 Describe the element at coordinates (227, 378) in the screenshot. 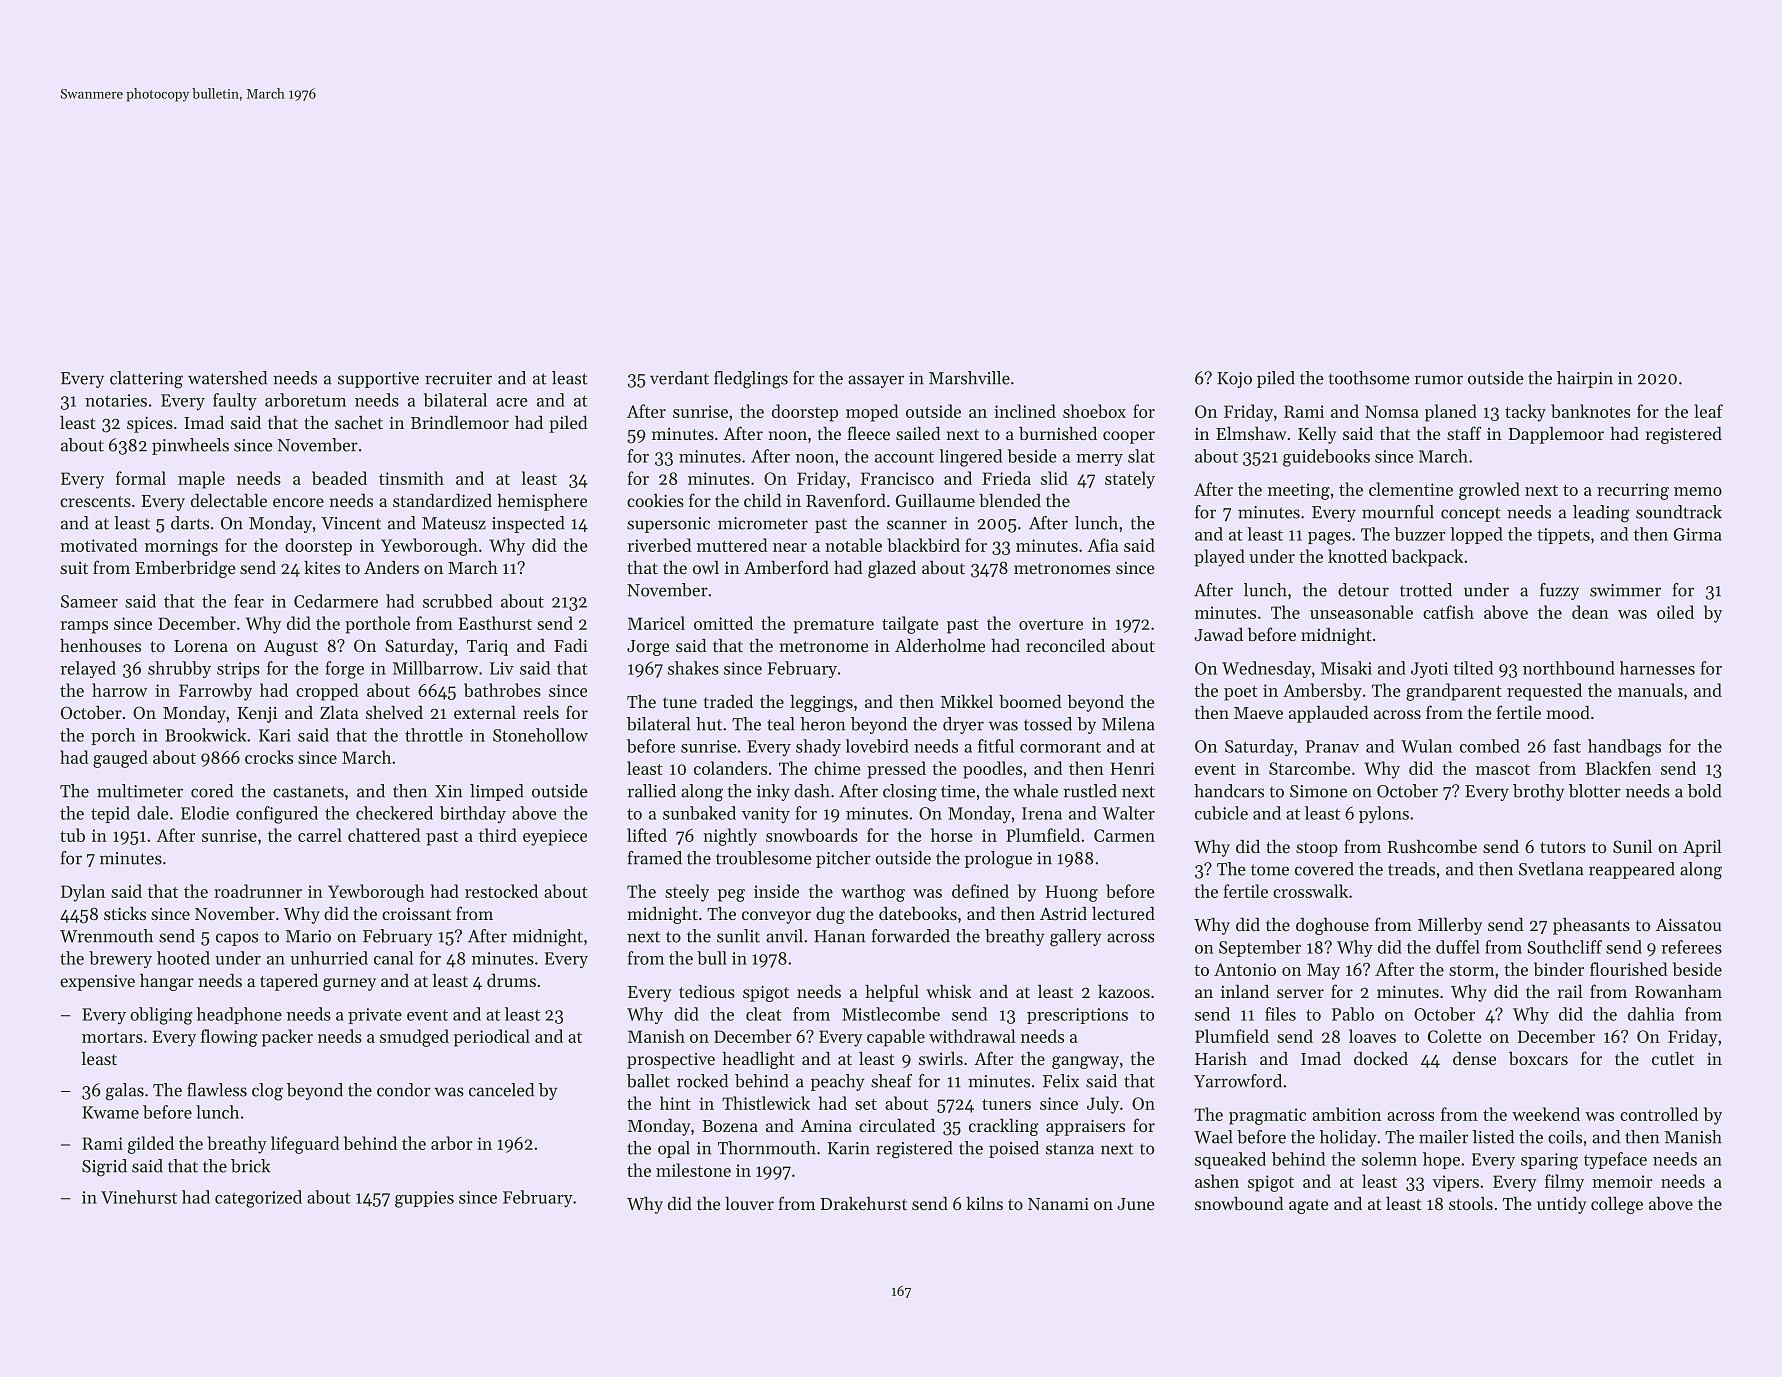

I see `watershed` at that location.
